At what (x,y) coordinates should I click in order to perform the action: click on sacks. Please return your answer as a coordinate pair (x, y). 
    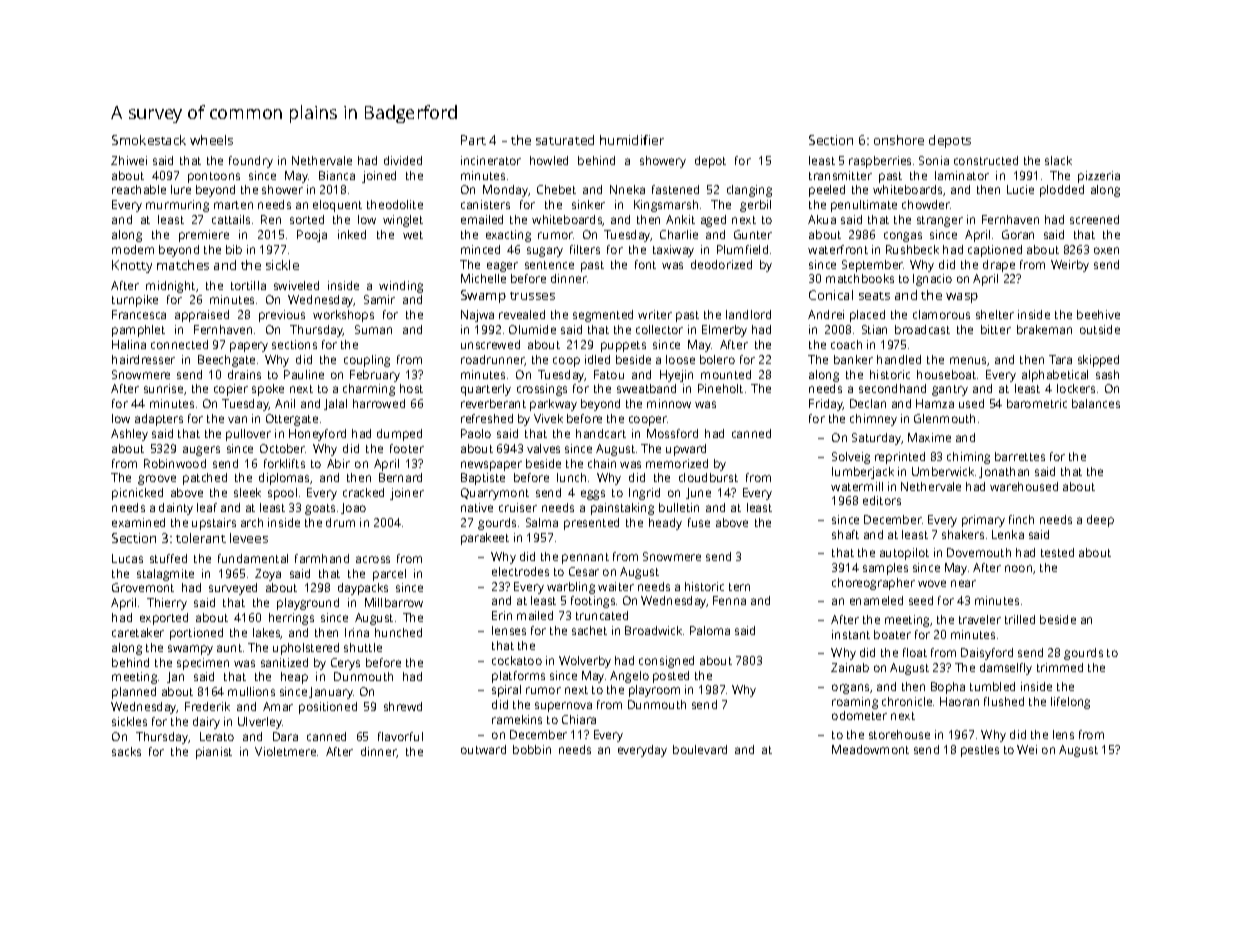
    Looking at the image, I should click on (126, 751).
